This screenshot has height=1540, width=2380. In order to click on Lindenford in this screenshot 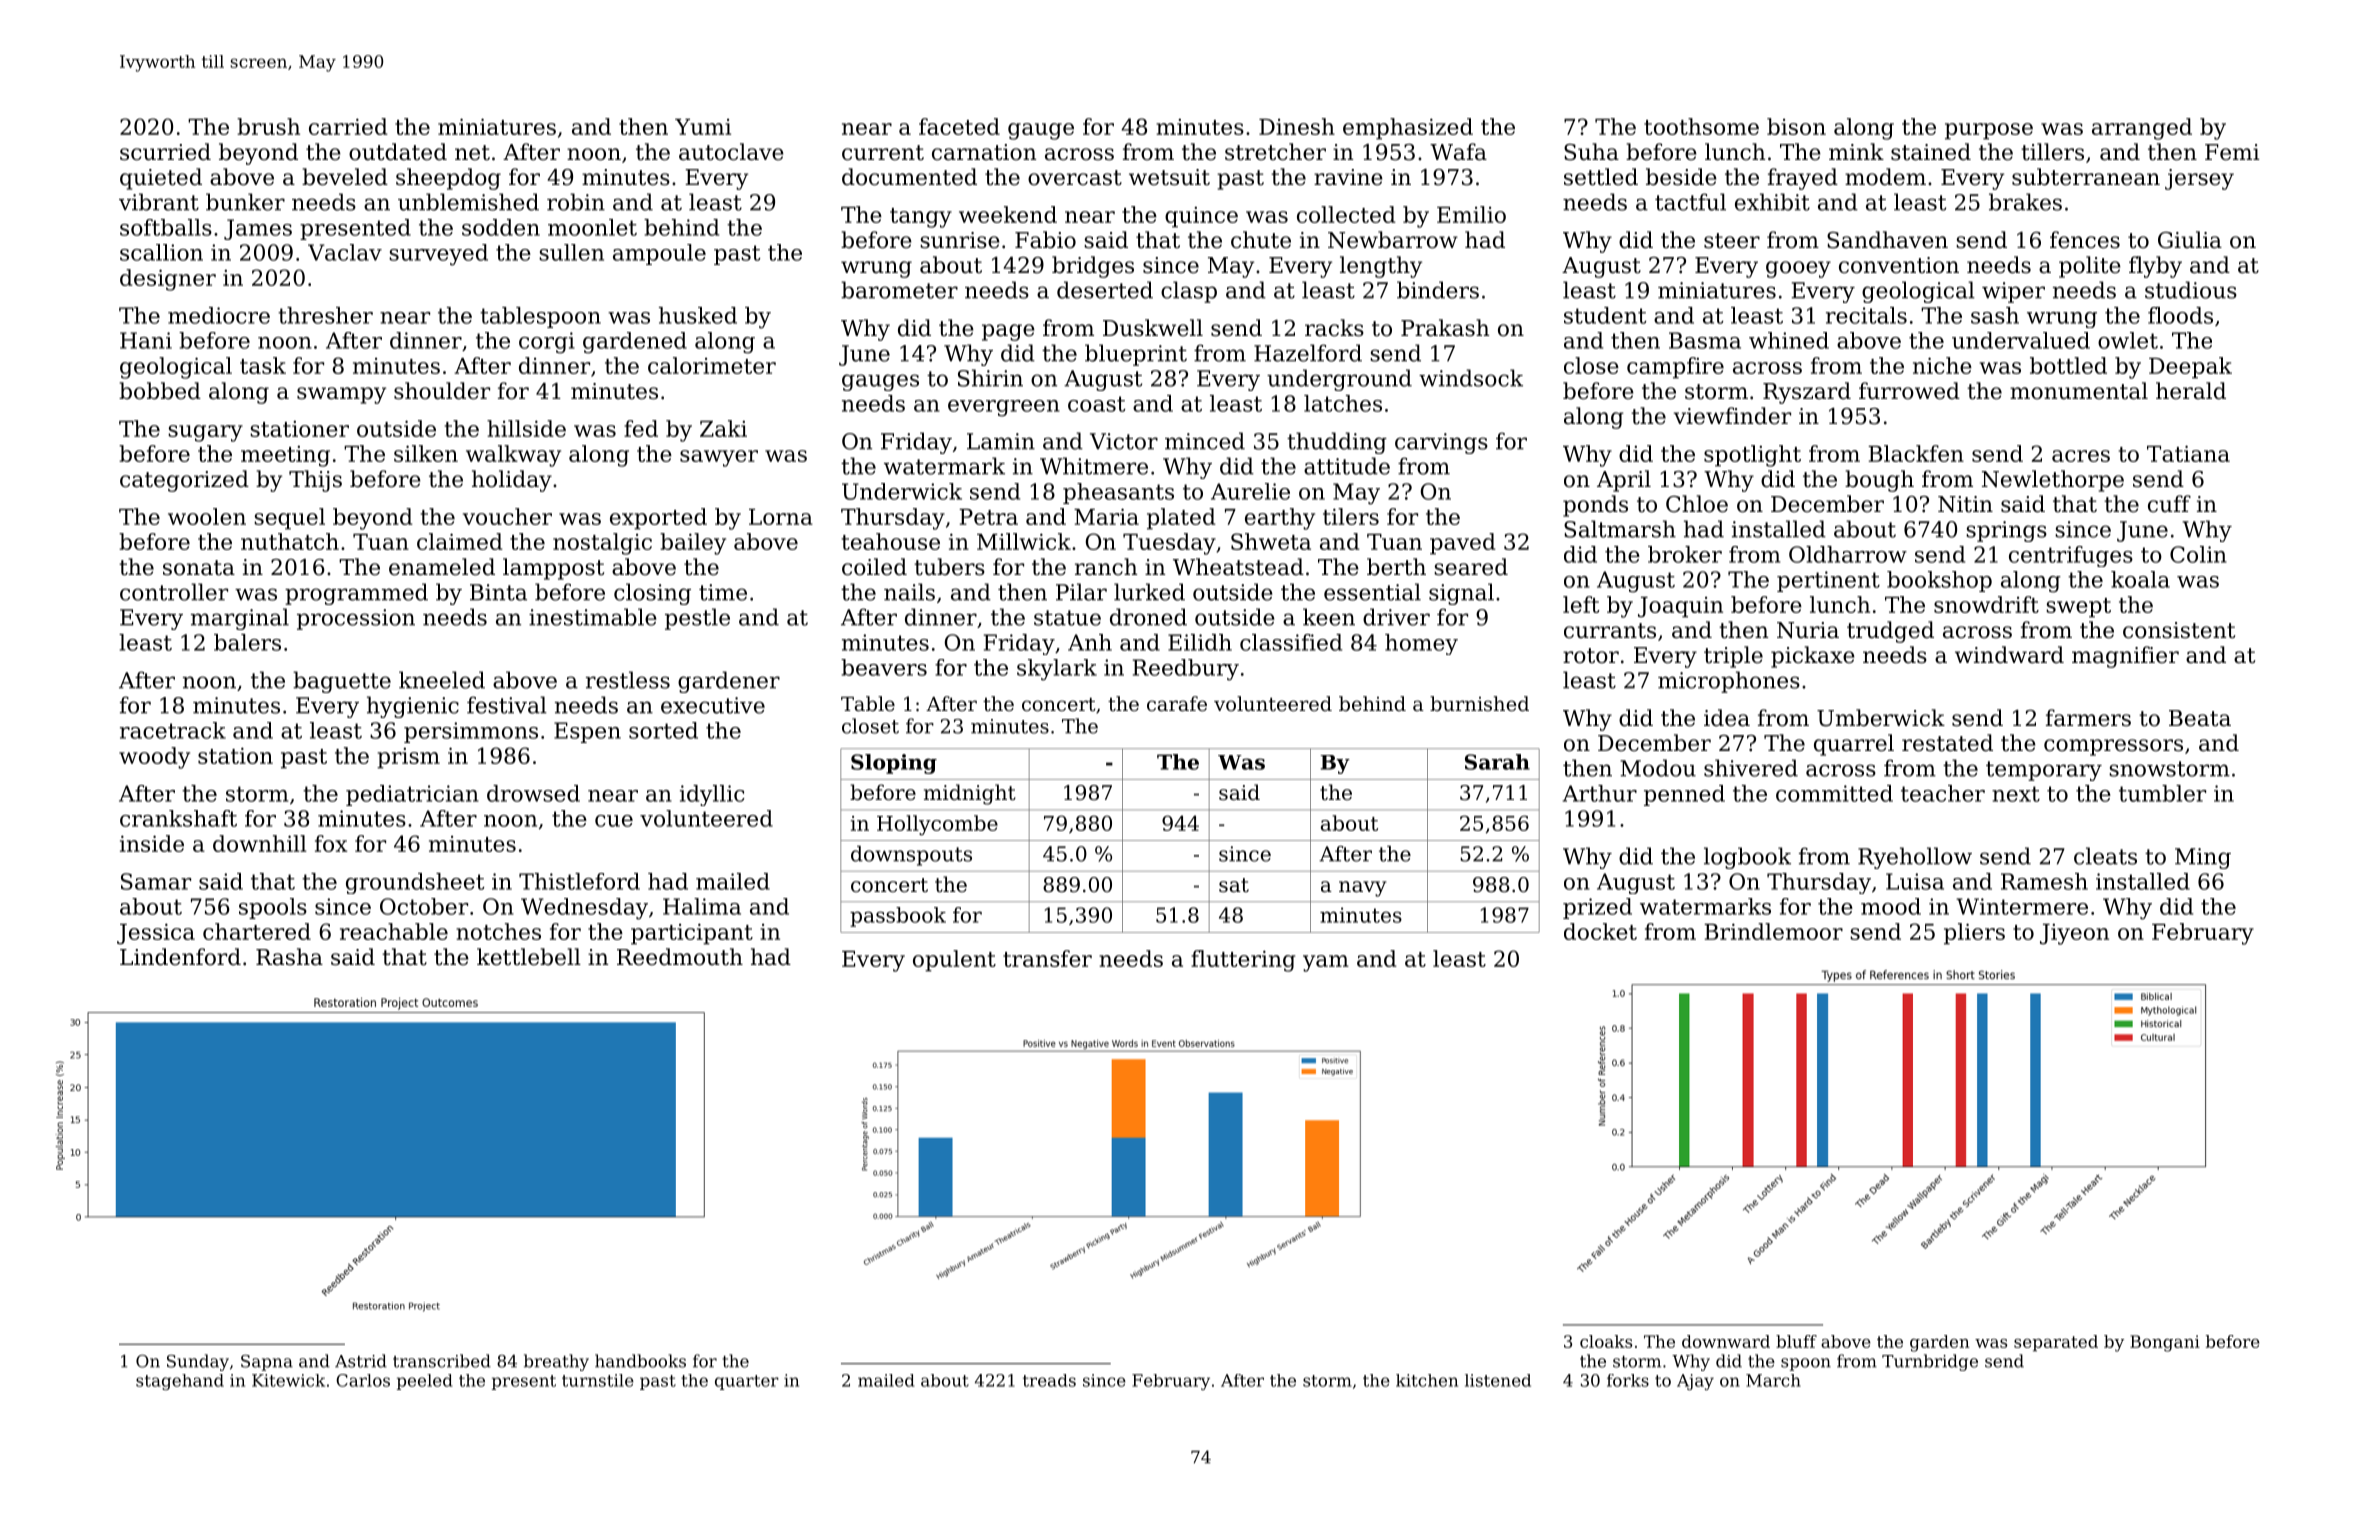, I will do `click(180, 957)`.
